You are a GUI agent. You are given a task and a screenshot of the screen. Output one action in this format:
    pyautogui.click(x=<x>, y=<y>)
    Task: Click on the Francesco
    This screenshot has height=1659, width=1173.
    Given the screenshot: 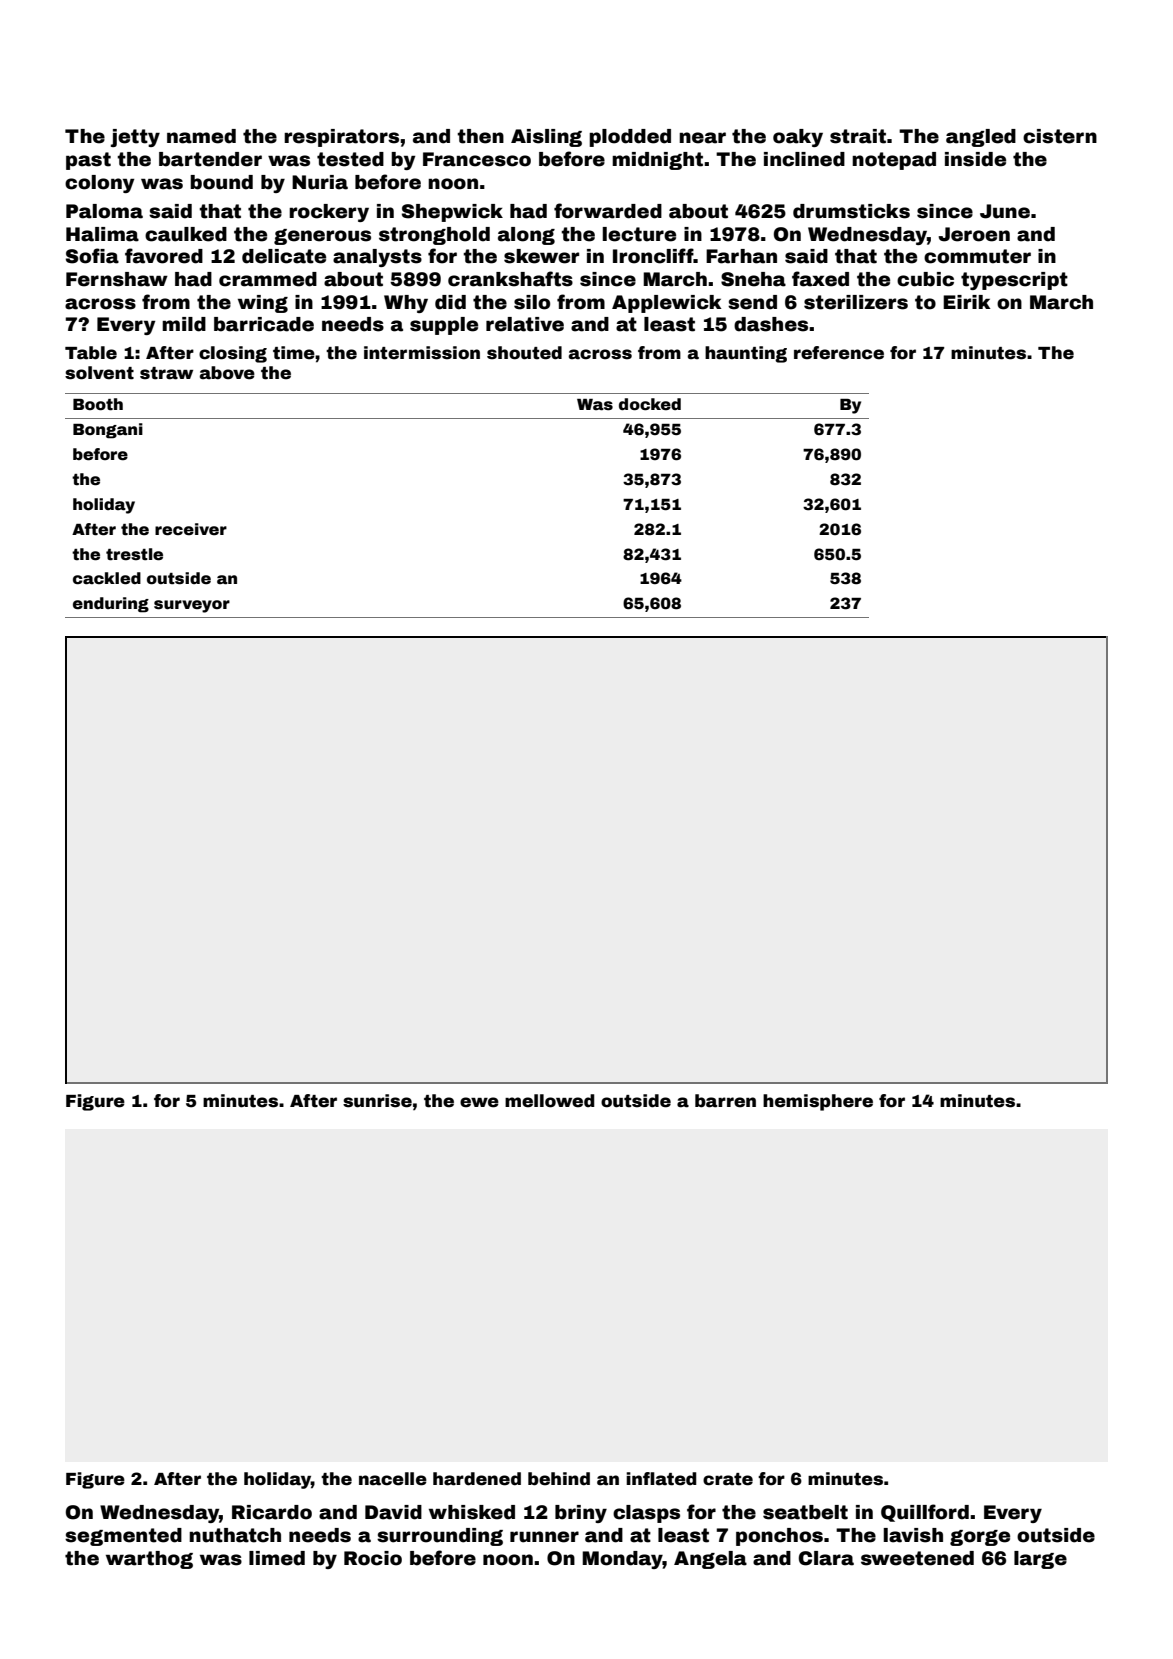 What is the action you would take?
    pyautogui.click(x=477, y=159)
